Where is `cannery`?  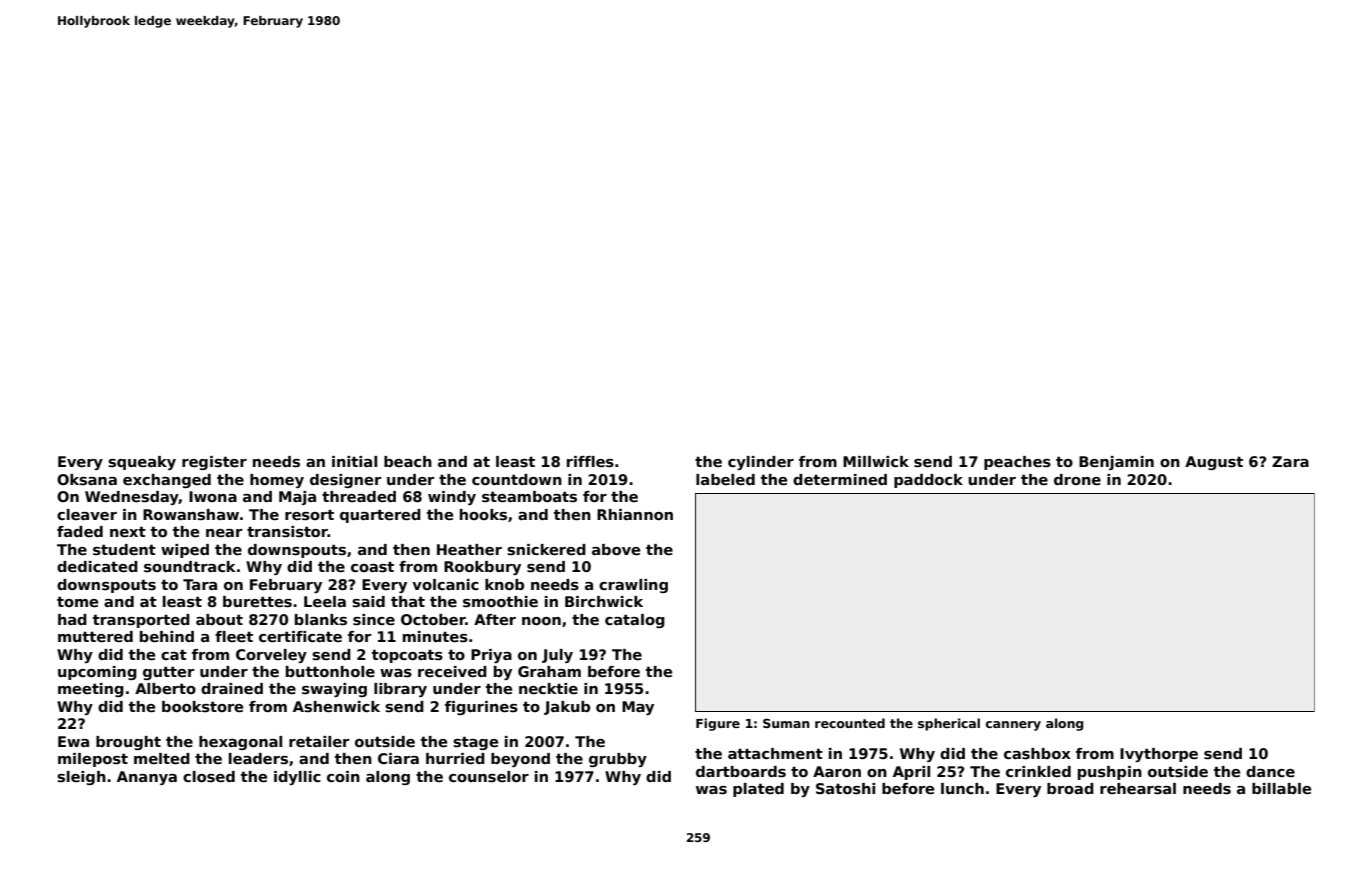 cannery is located at coordinates (1013, 726).
